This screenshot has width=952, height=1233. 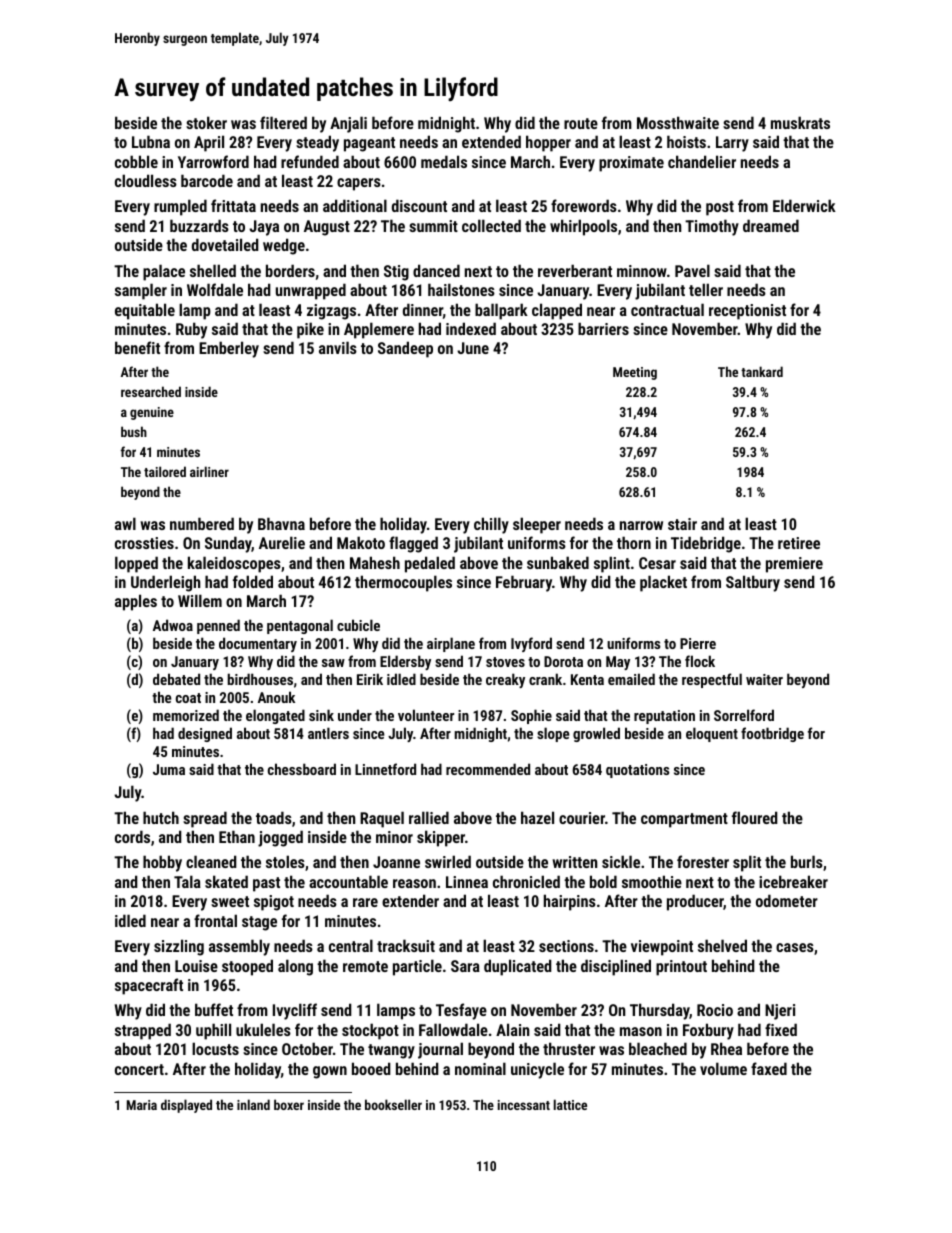 What do you see at coordinates (215, 289) in the screenshot?
I see `Wolfdale` at bounding box center [215, 289].
